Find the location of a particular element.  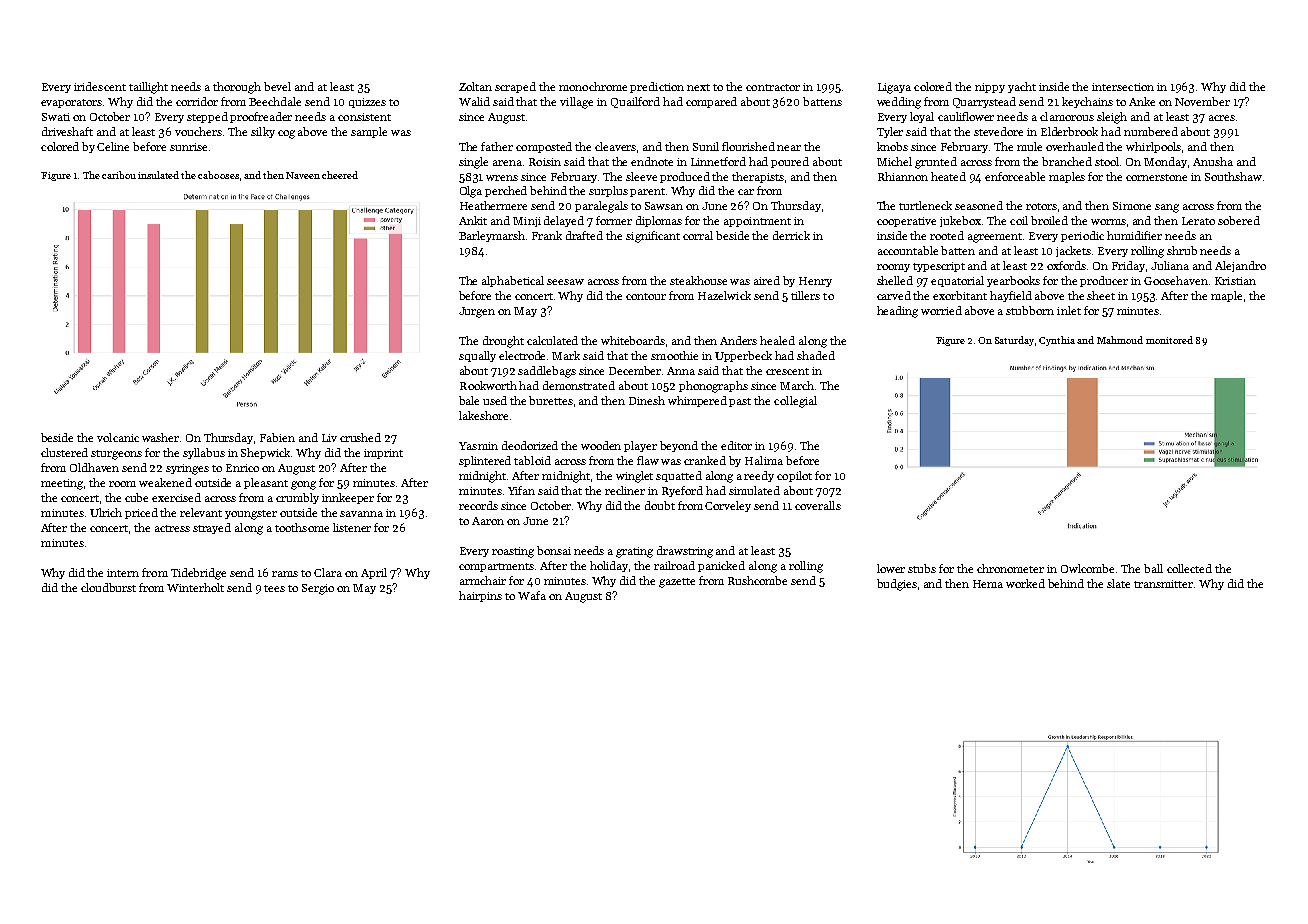

squally is located at coordinates (477, 356).
